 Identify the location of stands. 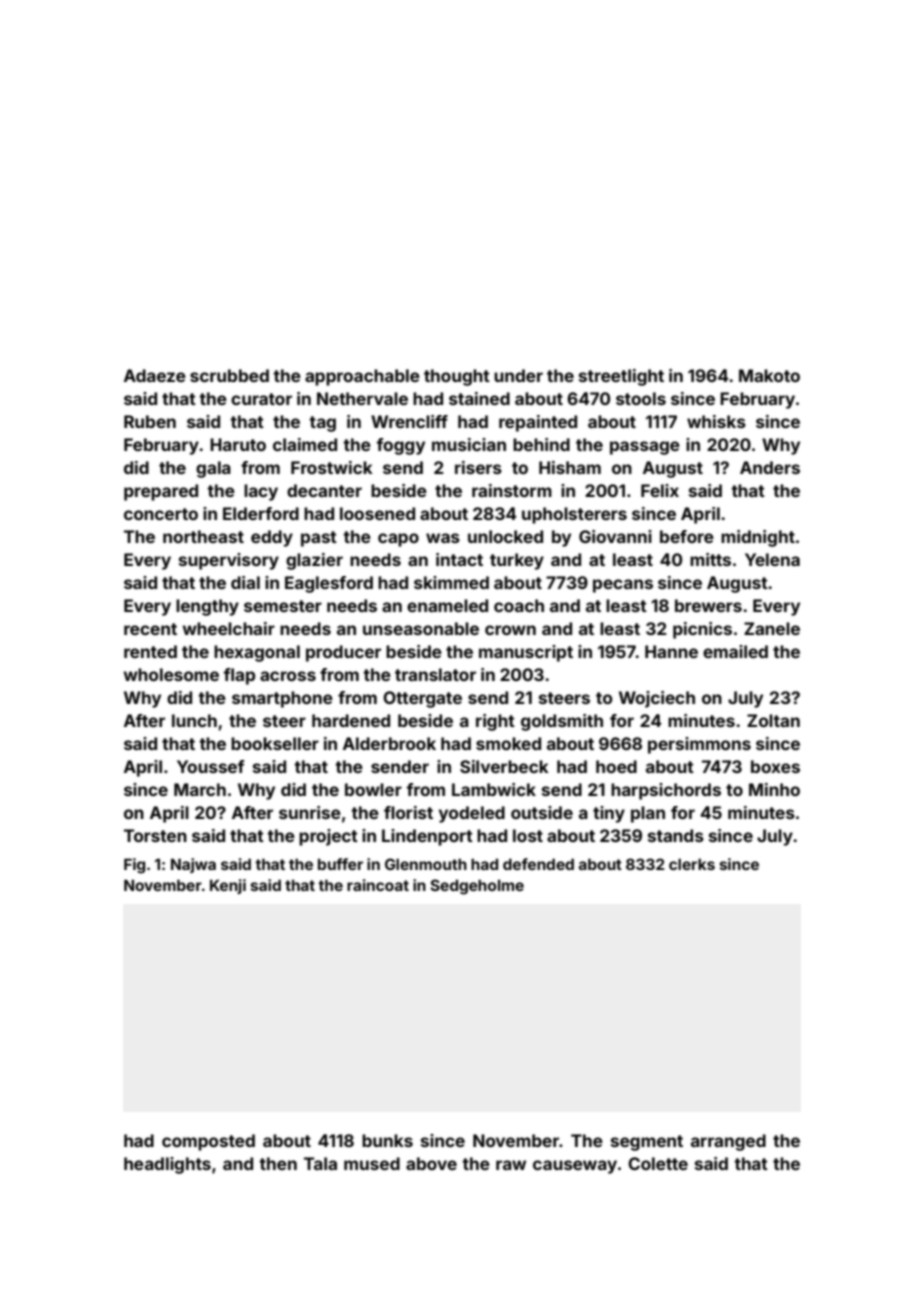
(676, 835).
